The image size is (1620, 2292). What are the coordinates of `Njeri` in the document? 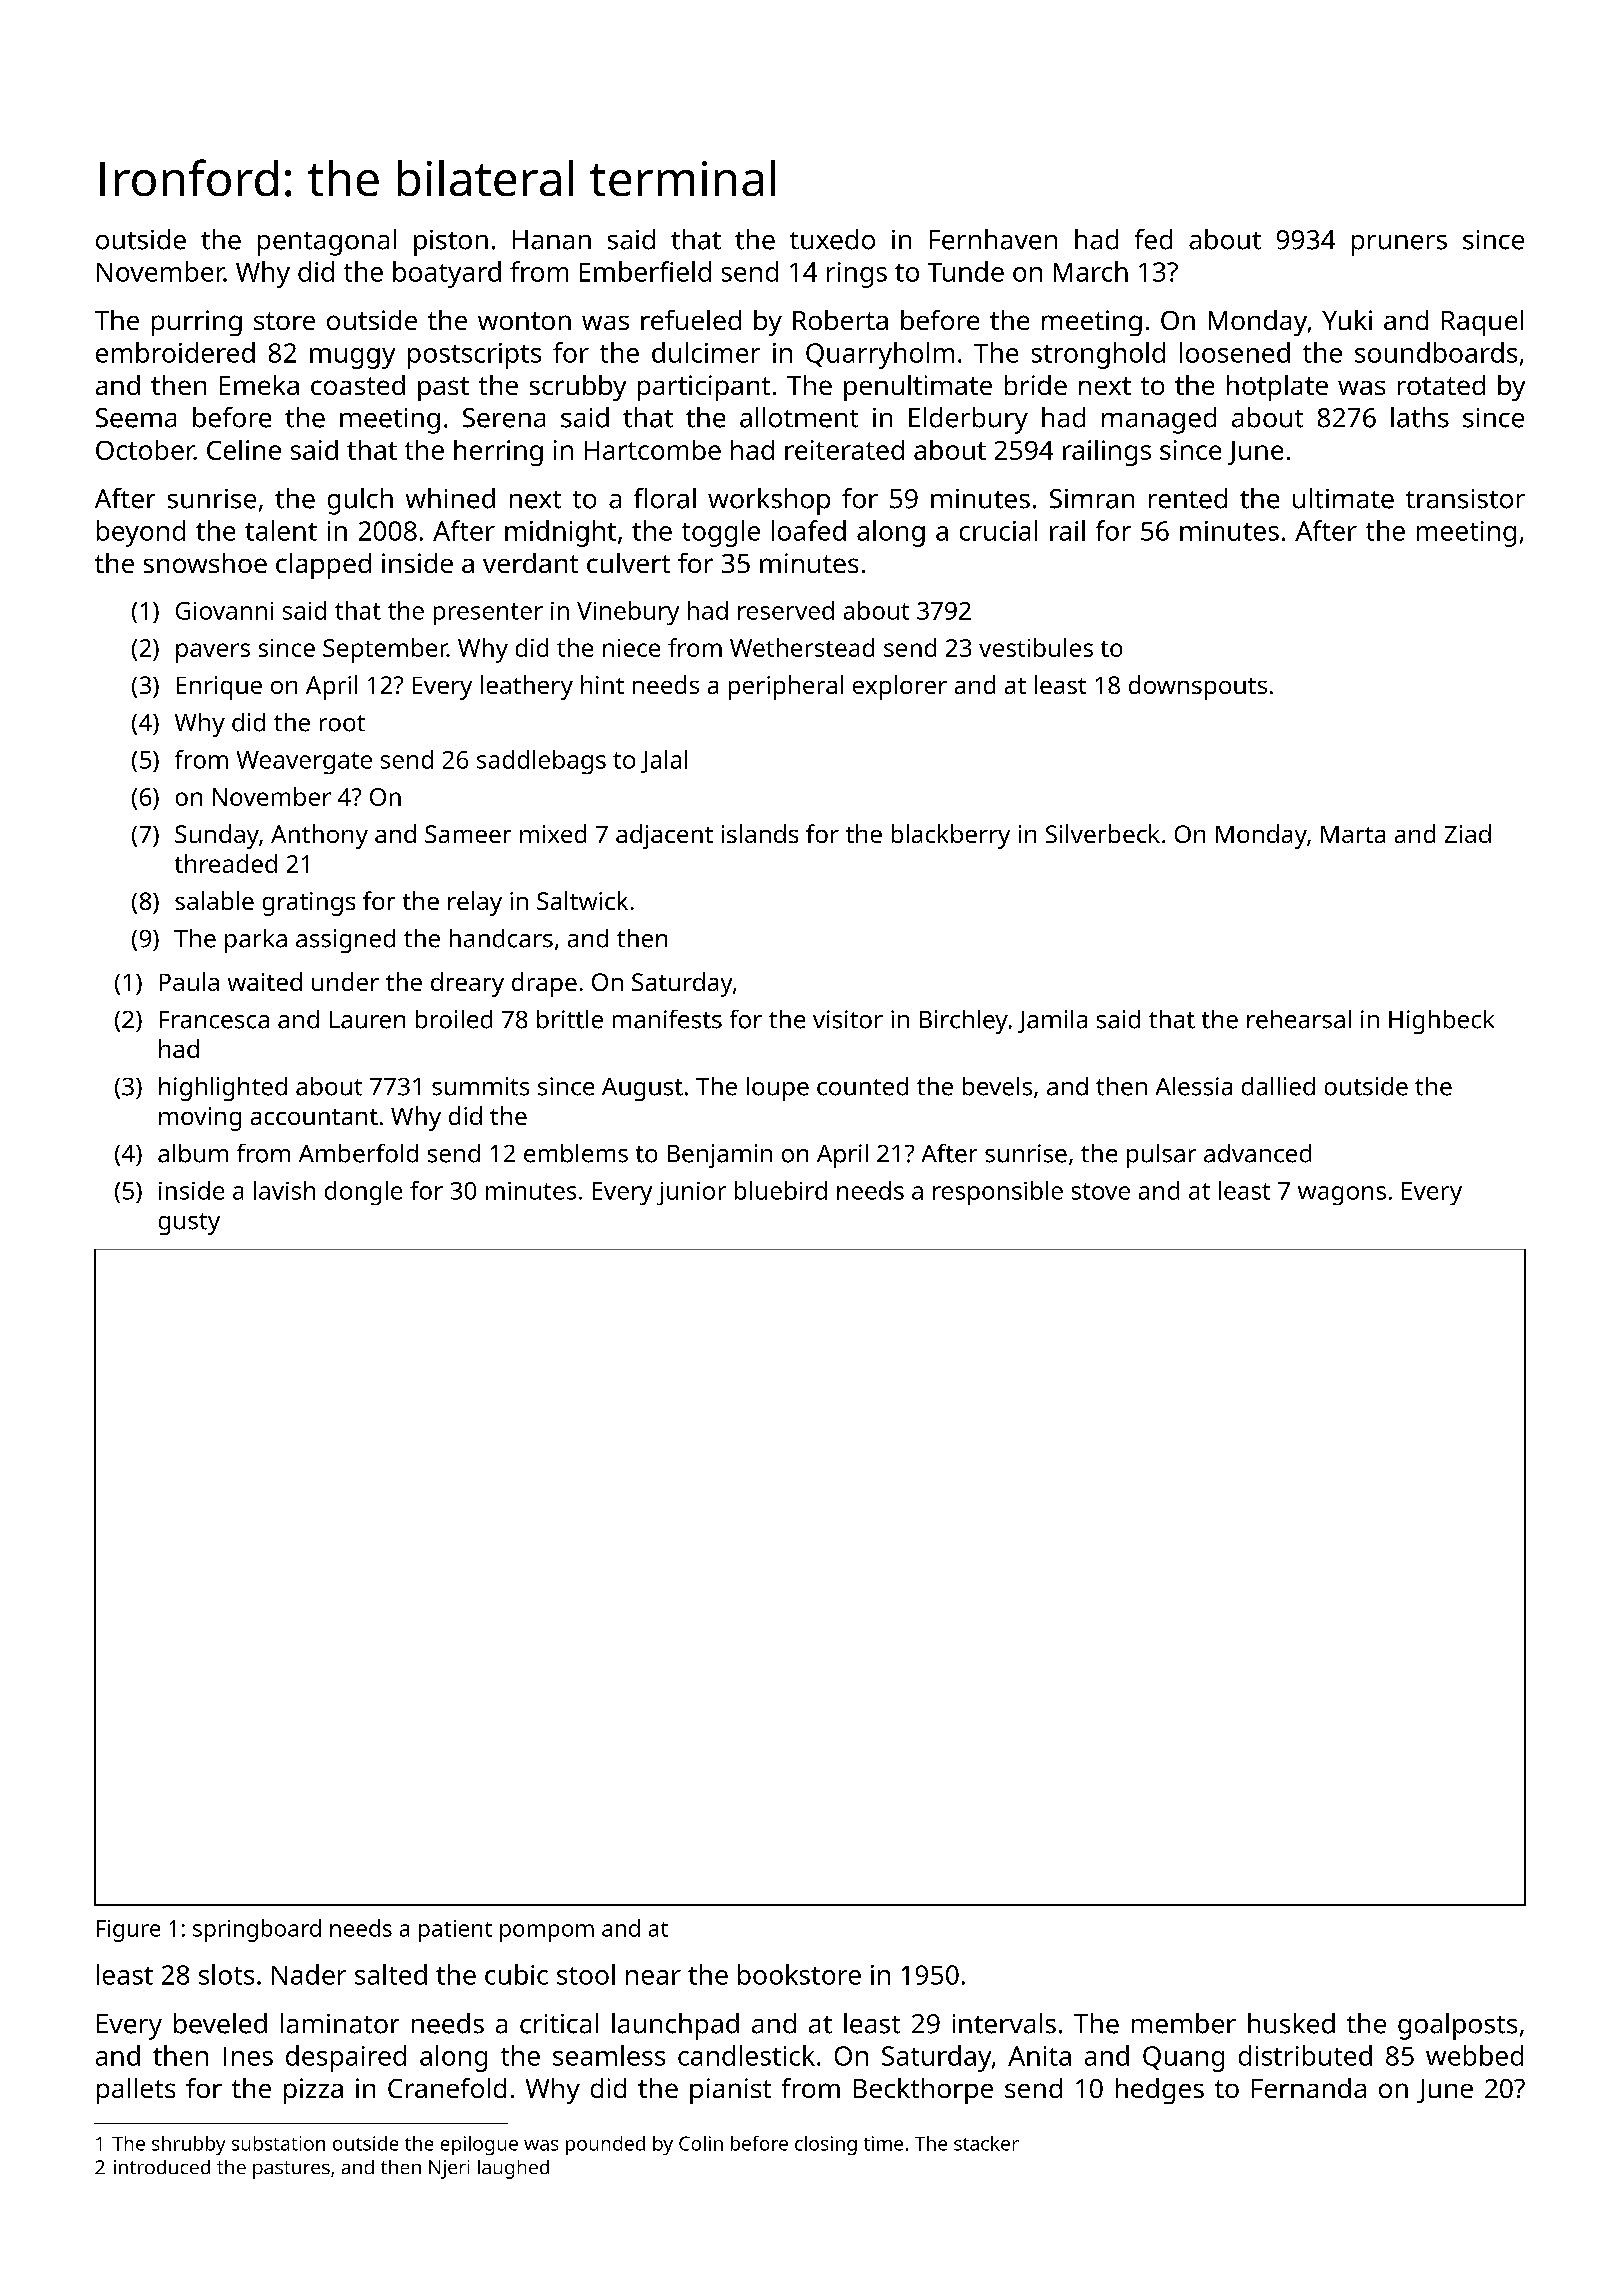 It's located at (449, 2169).
